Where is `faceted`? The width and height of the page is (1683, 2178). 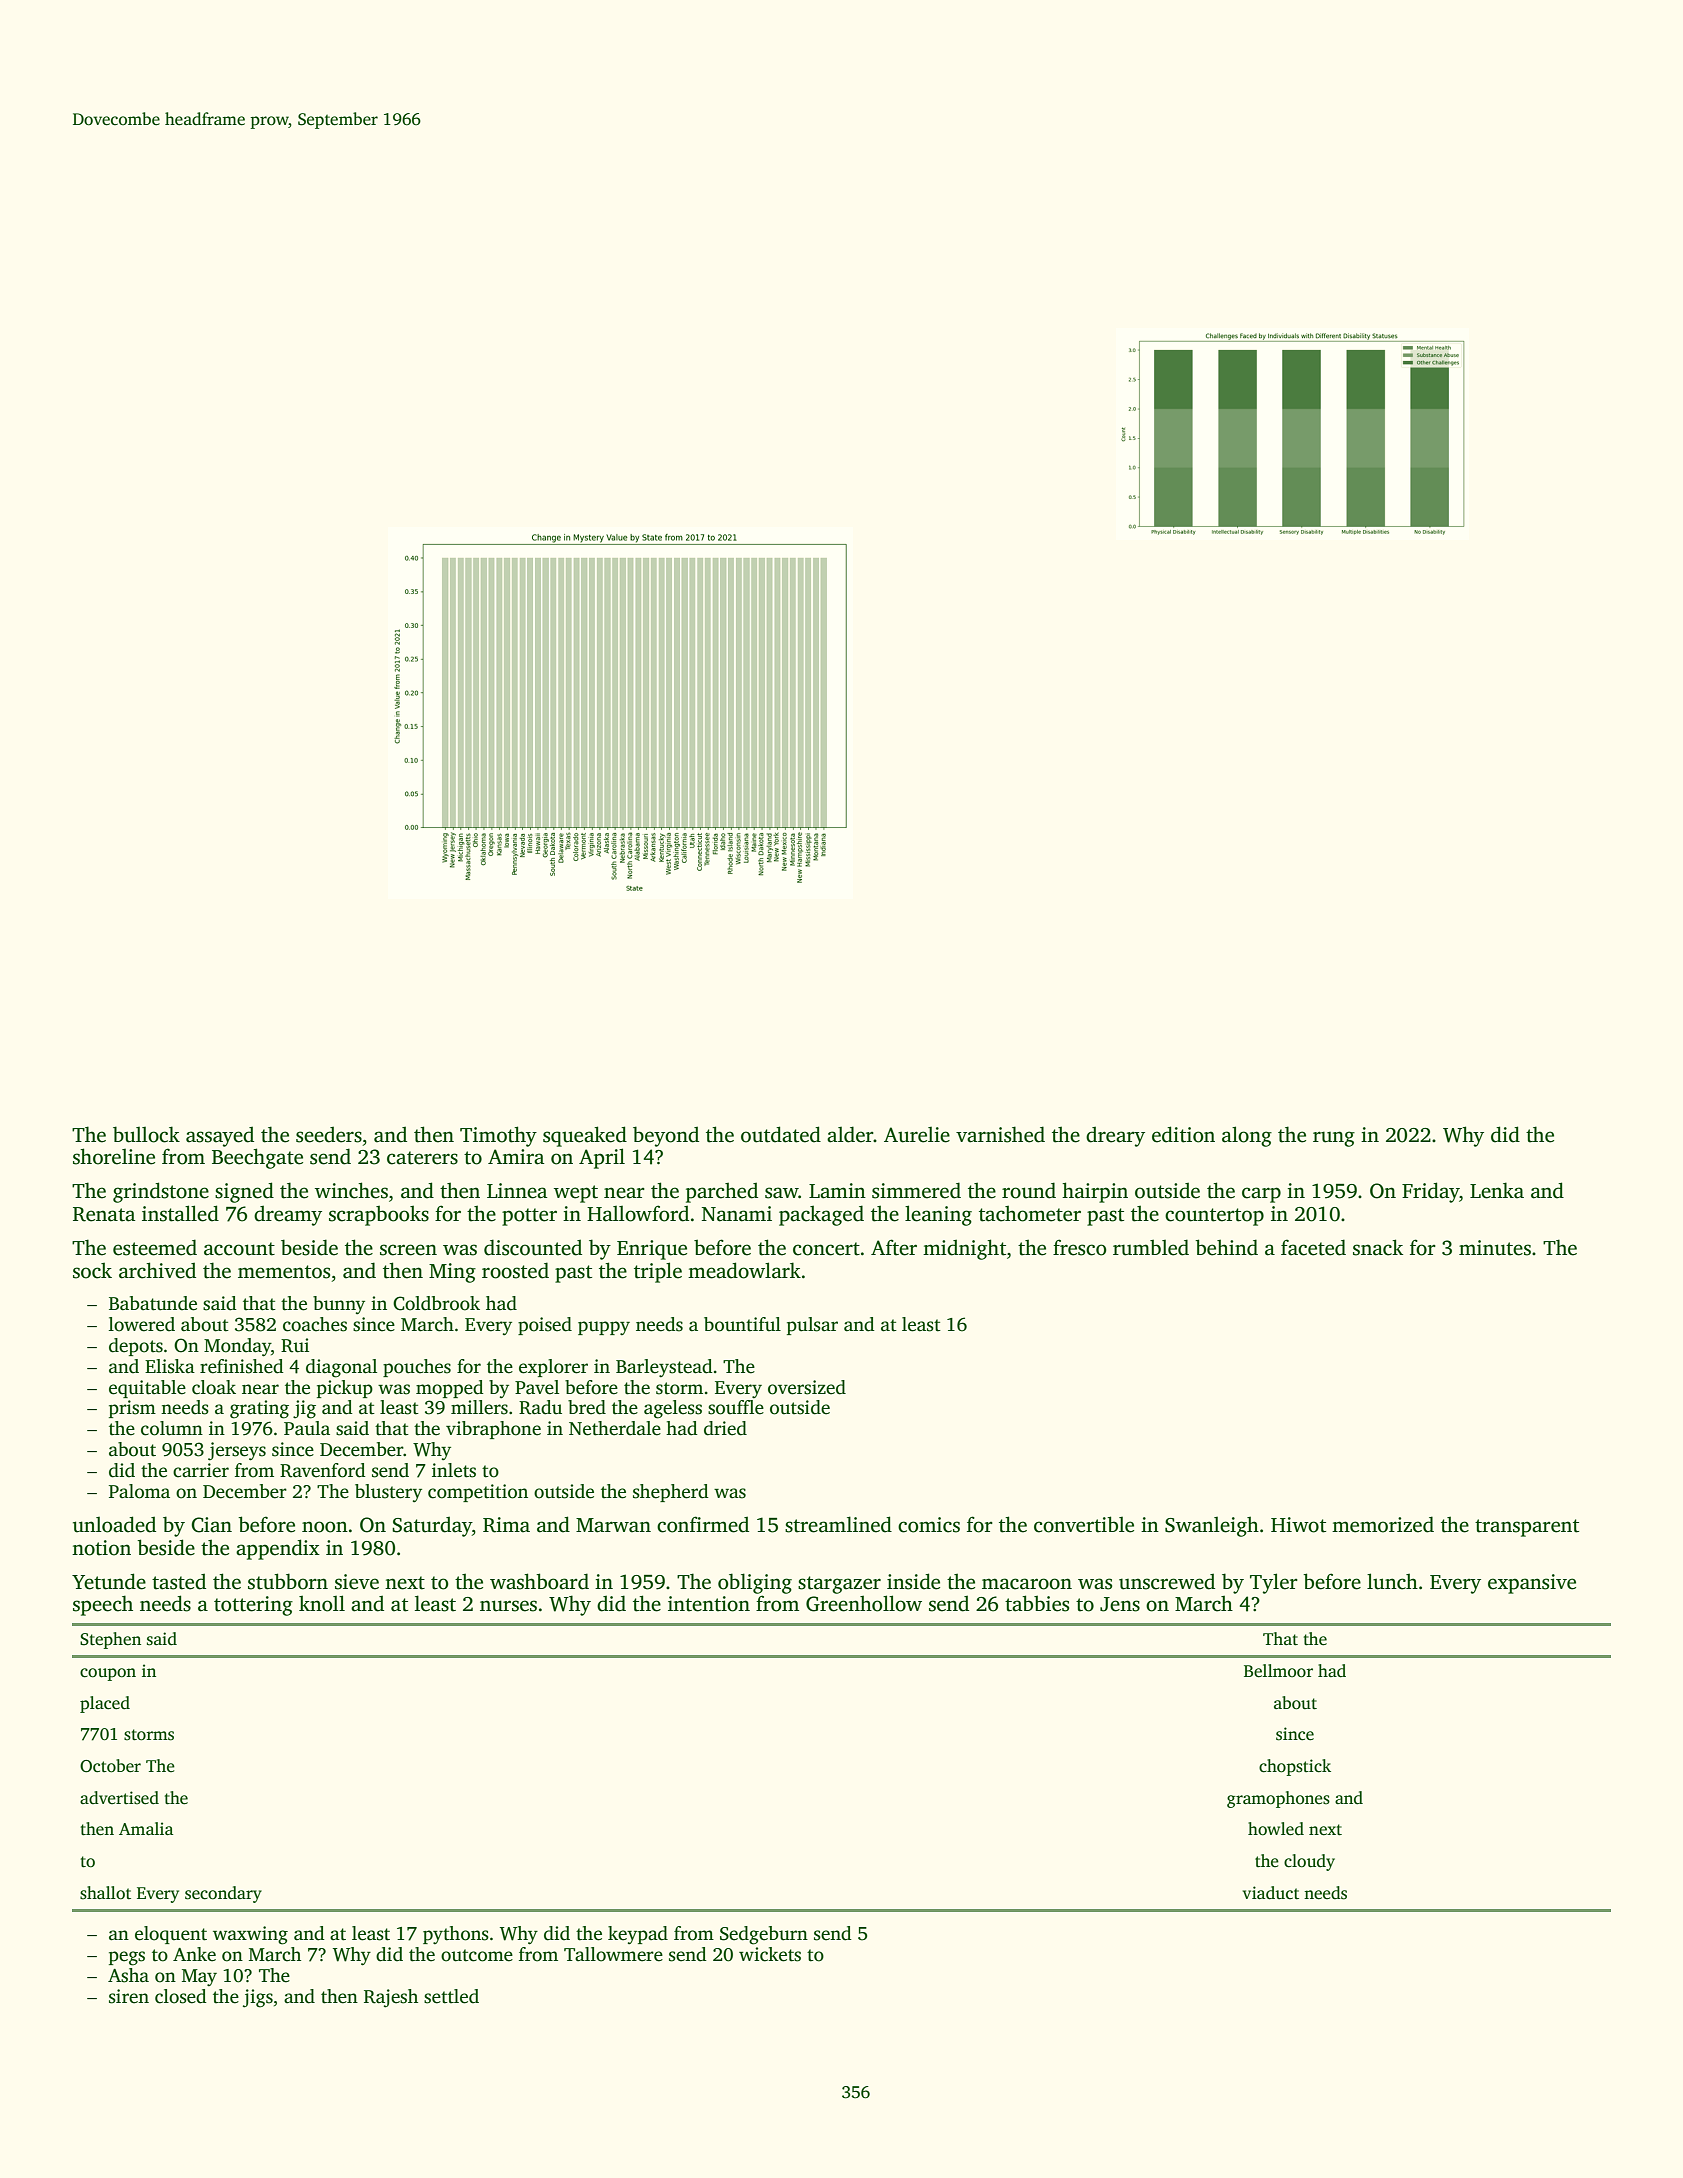 faceted is located at coordinates (1313, 1247).
